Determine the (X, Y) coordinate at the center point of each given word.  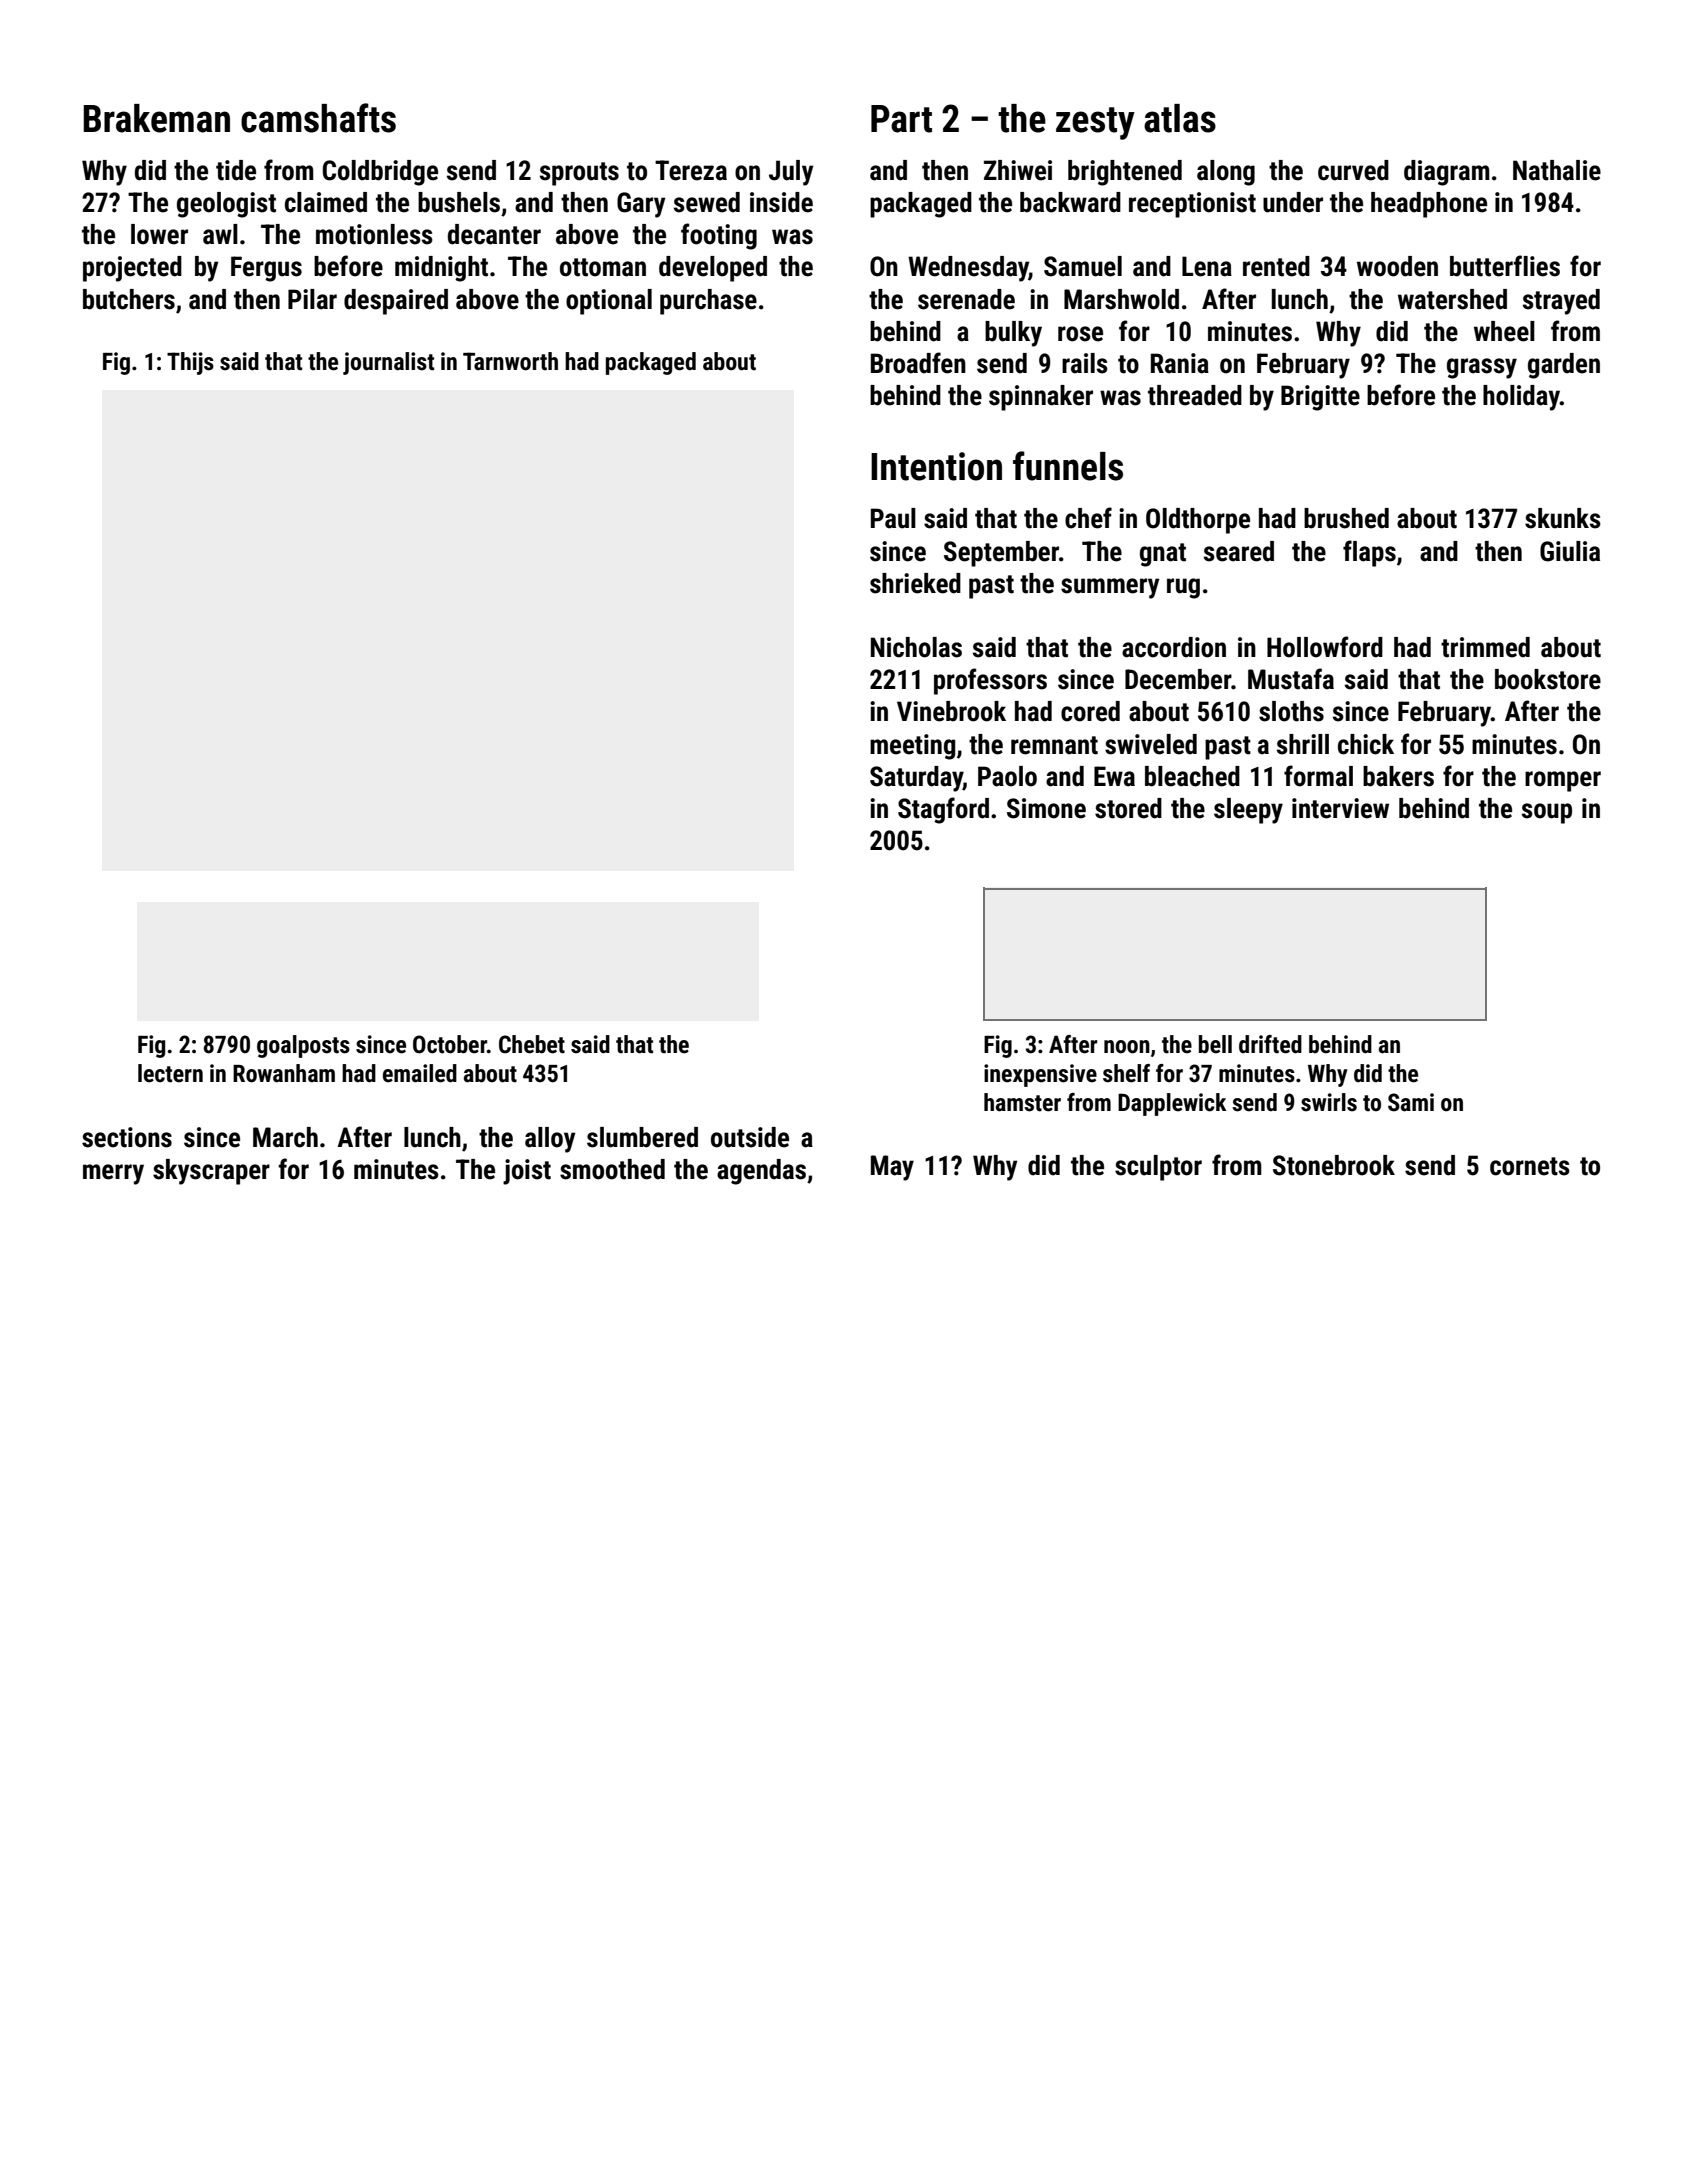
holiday (1521, 398)
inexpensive (1040, 1075)
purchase (708, 302)
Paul (893, 518)
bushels (459, 202)
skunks (1563, 518)
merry (113, 1174)
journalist (388, 363)
